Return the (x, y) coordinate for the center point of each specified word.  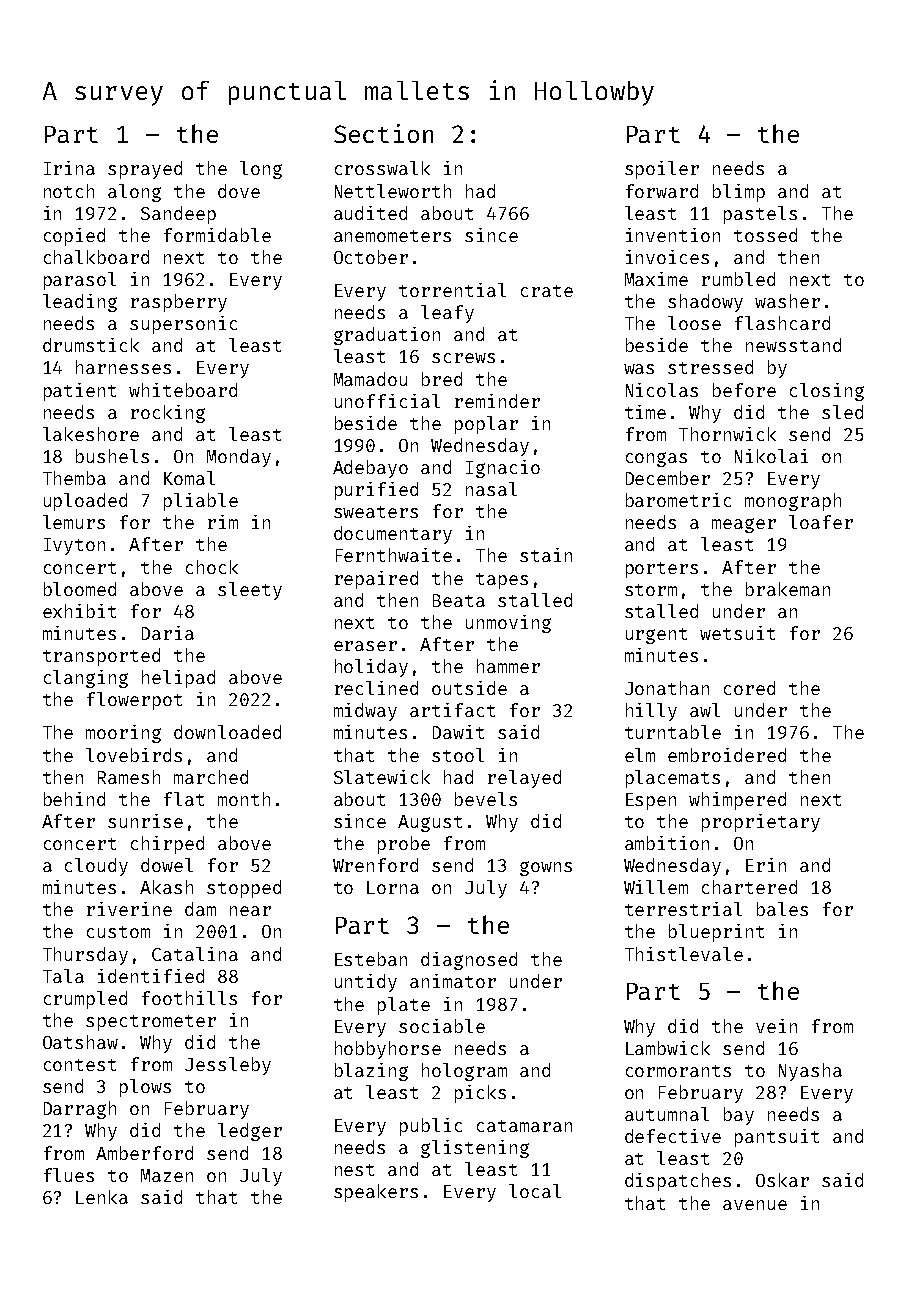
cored (749, 688)
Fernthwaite (394, 555)
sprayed (145, 170)
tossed (765, 235)
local (535, 1191)
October (371, 257)
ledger (250, 1132)
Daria (168, 633)
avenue (755, 1205)
